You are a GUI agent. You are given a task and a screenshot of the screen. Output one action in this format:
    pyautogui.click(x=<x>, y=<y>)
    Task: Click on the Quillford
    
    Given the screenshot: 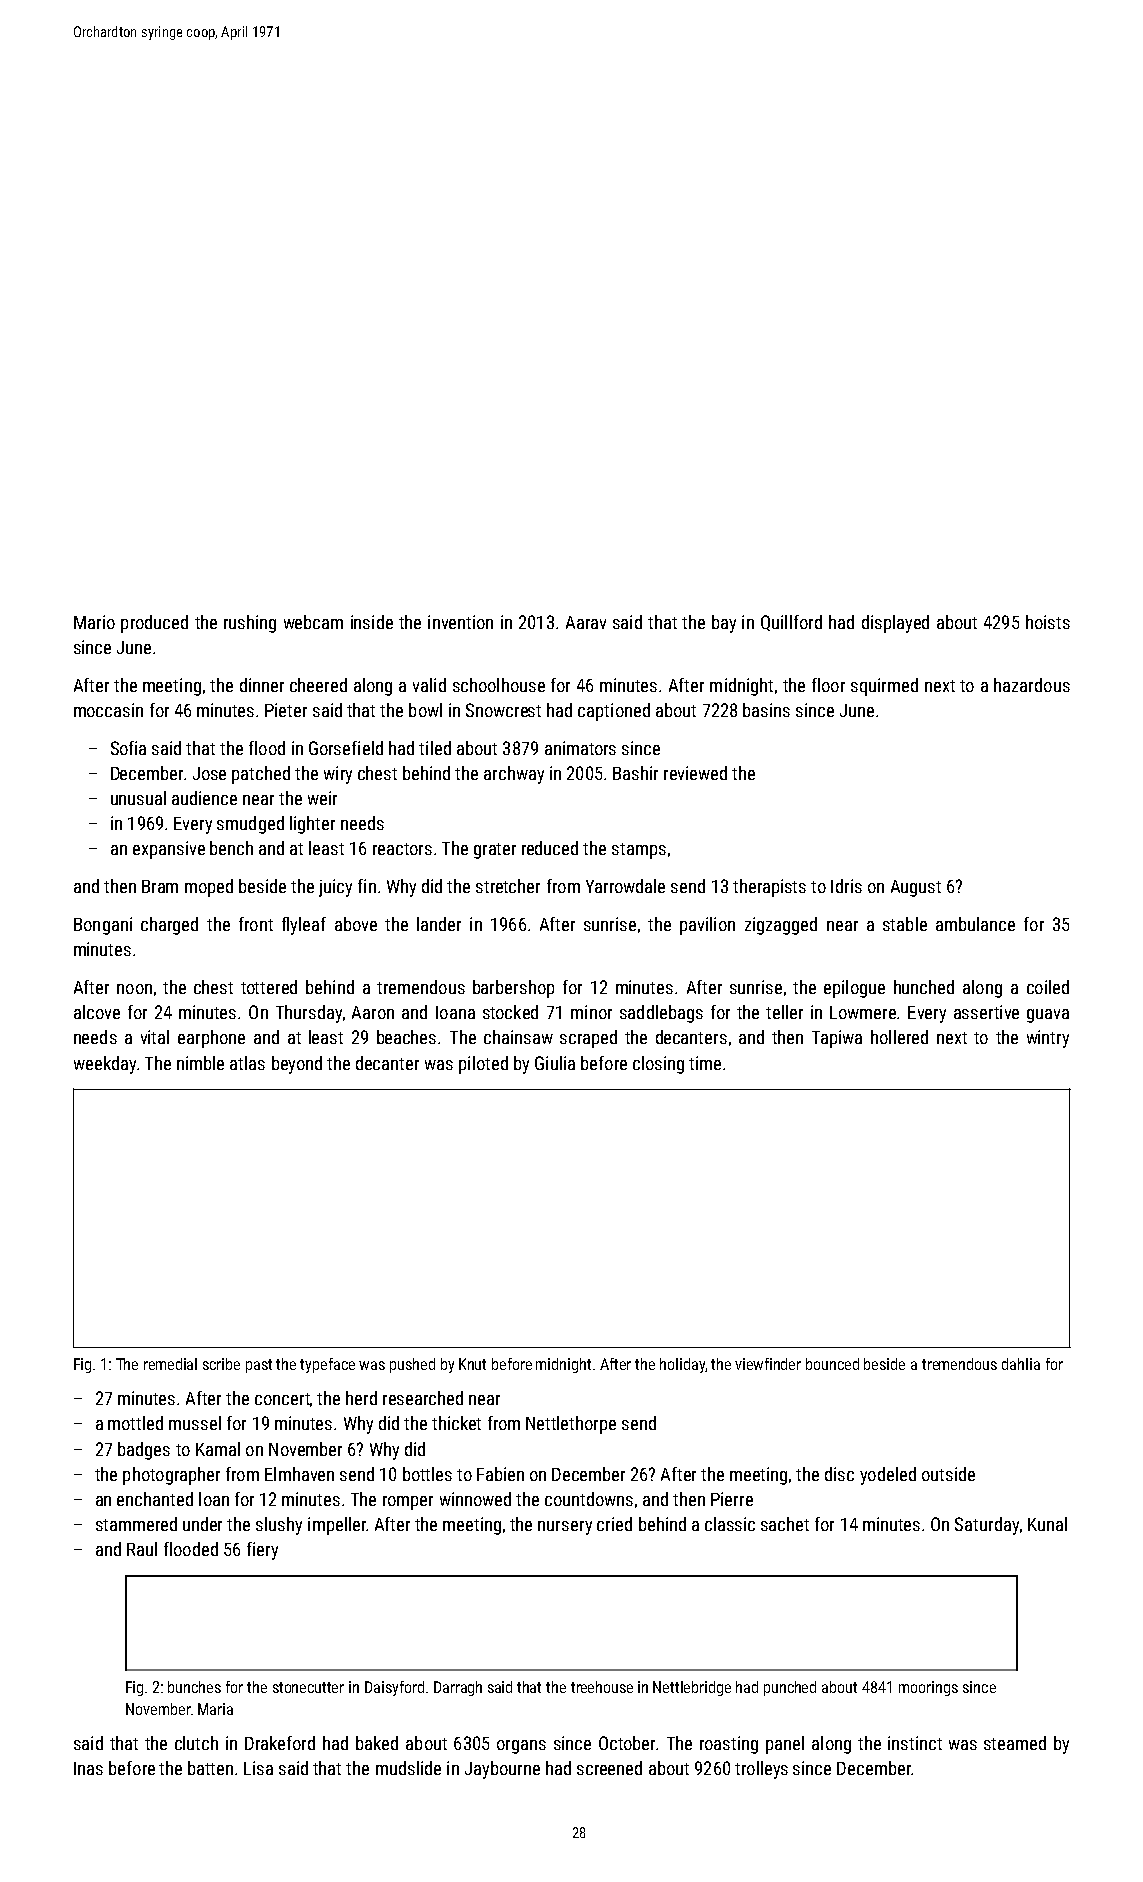 What is the action you would take?
    pyautogui.click(x=791, y=623)
